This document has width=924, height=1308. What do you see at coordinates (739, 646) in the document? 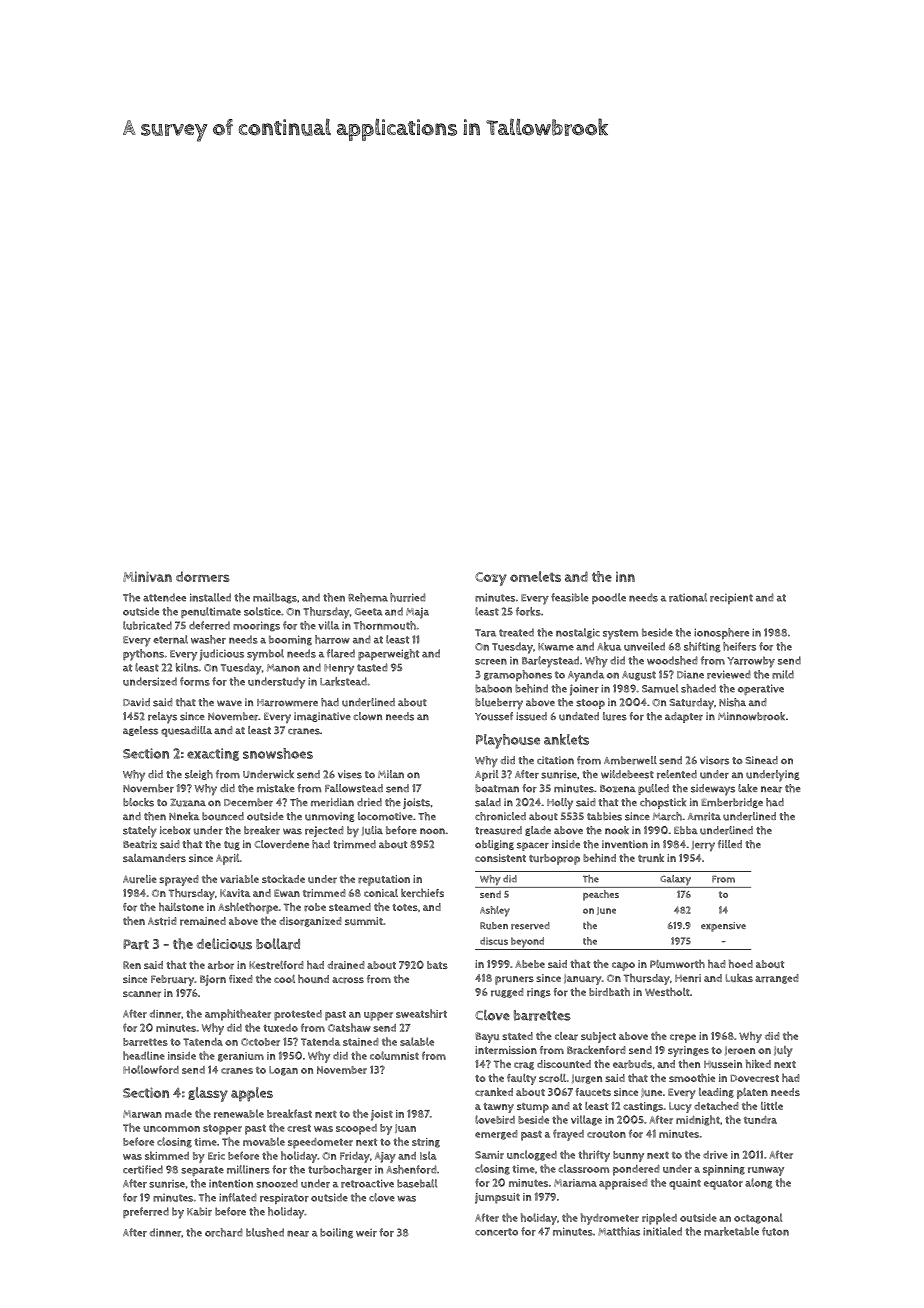
I see `heifers` at bounding box center [739, 646].
